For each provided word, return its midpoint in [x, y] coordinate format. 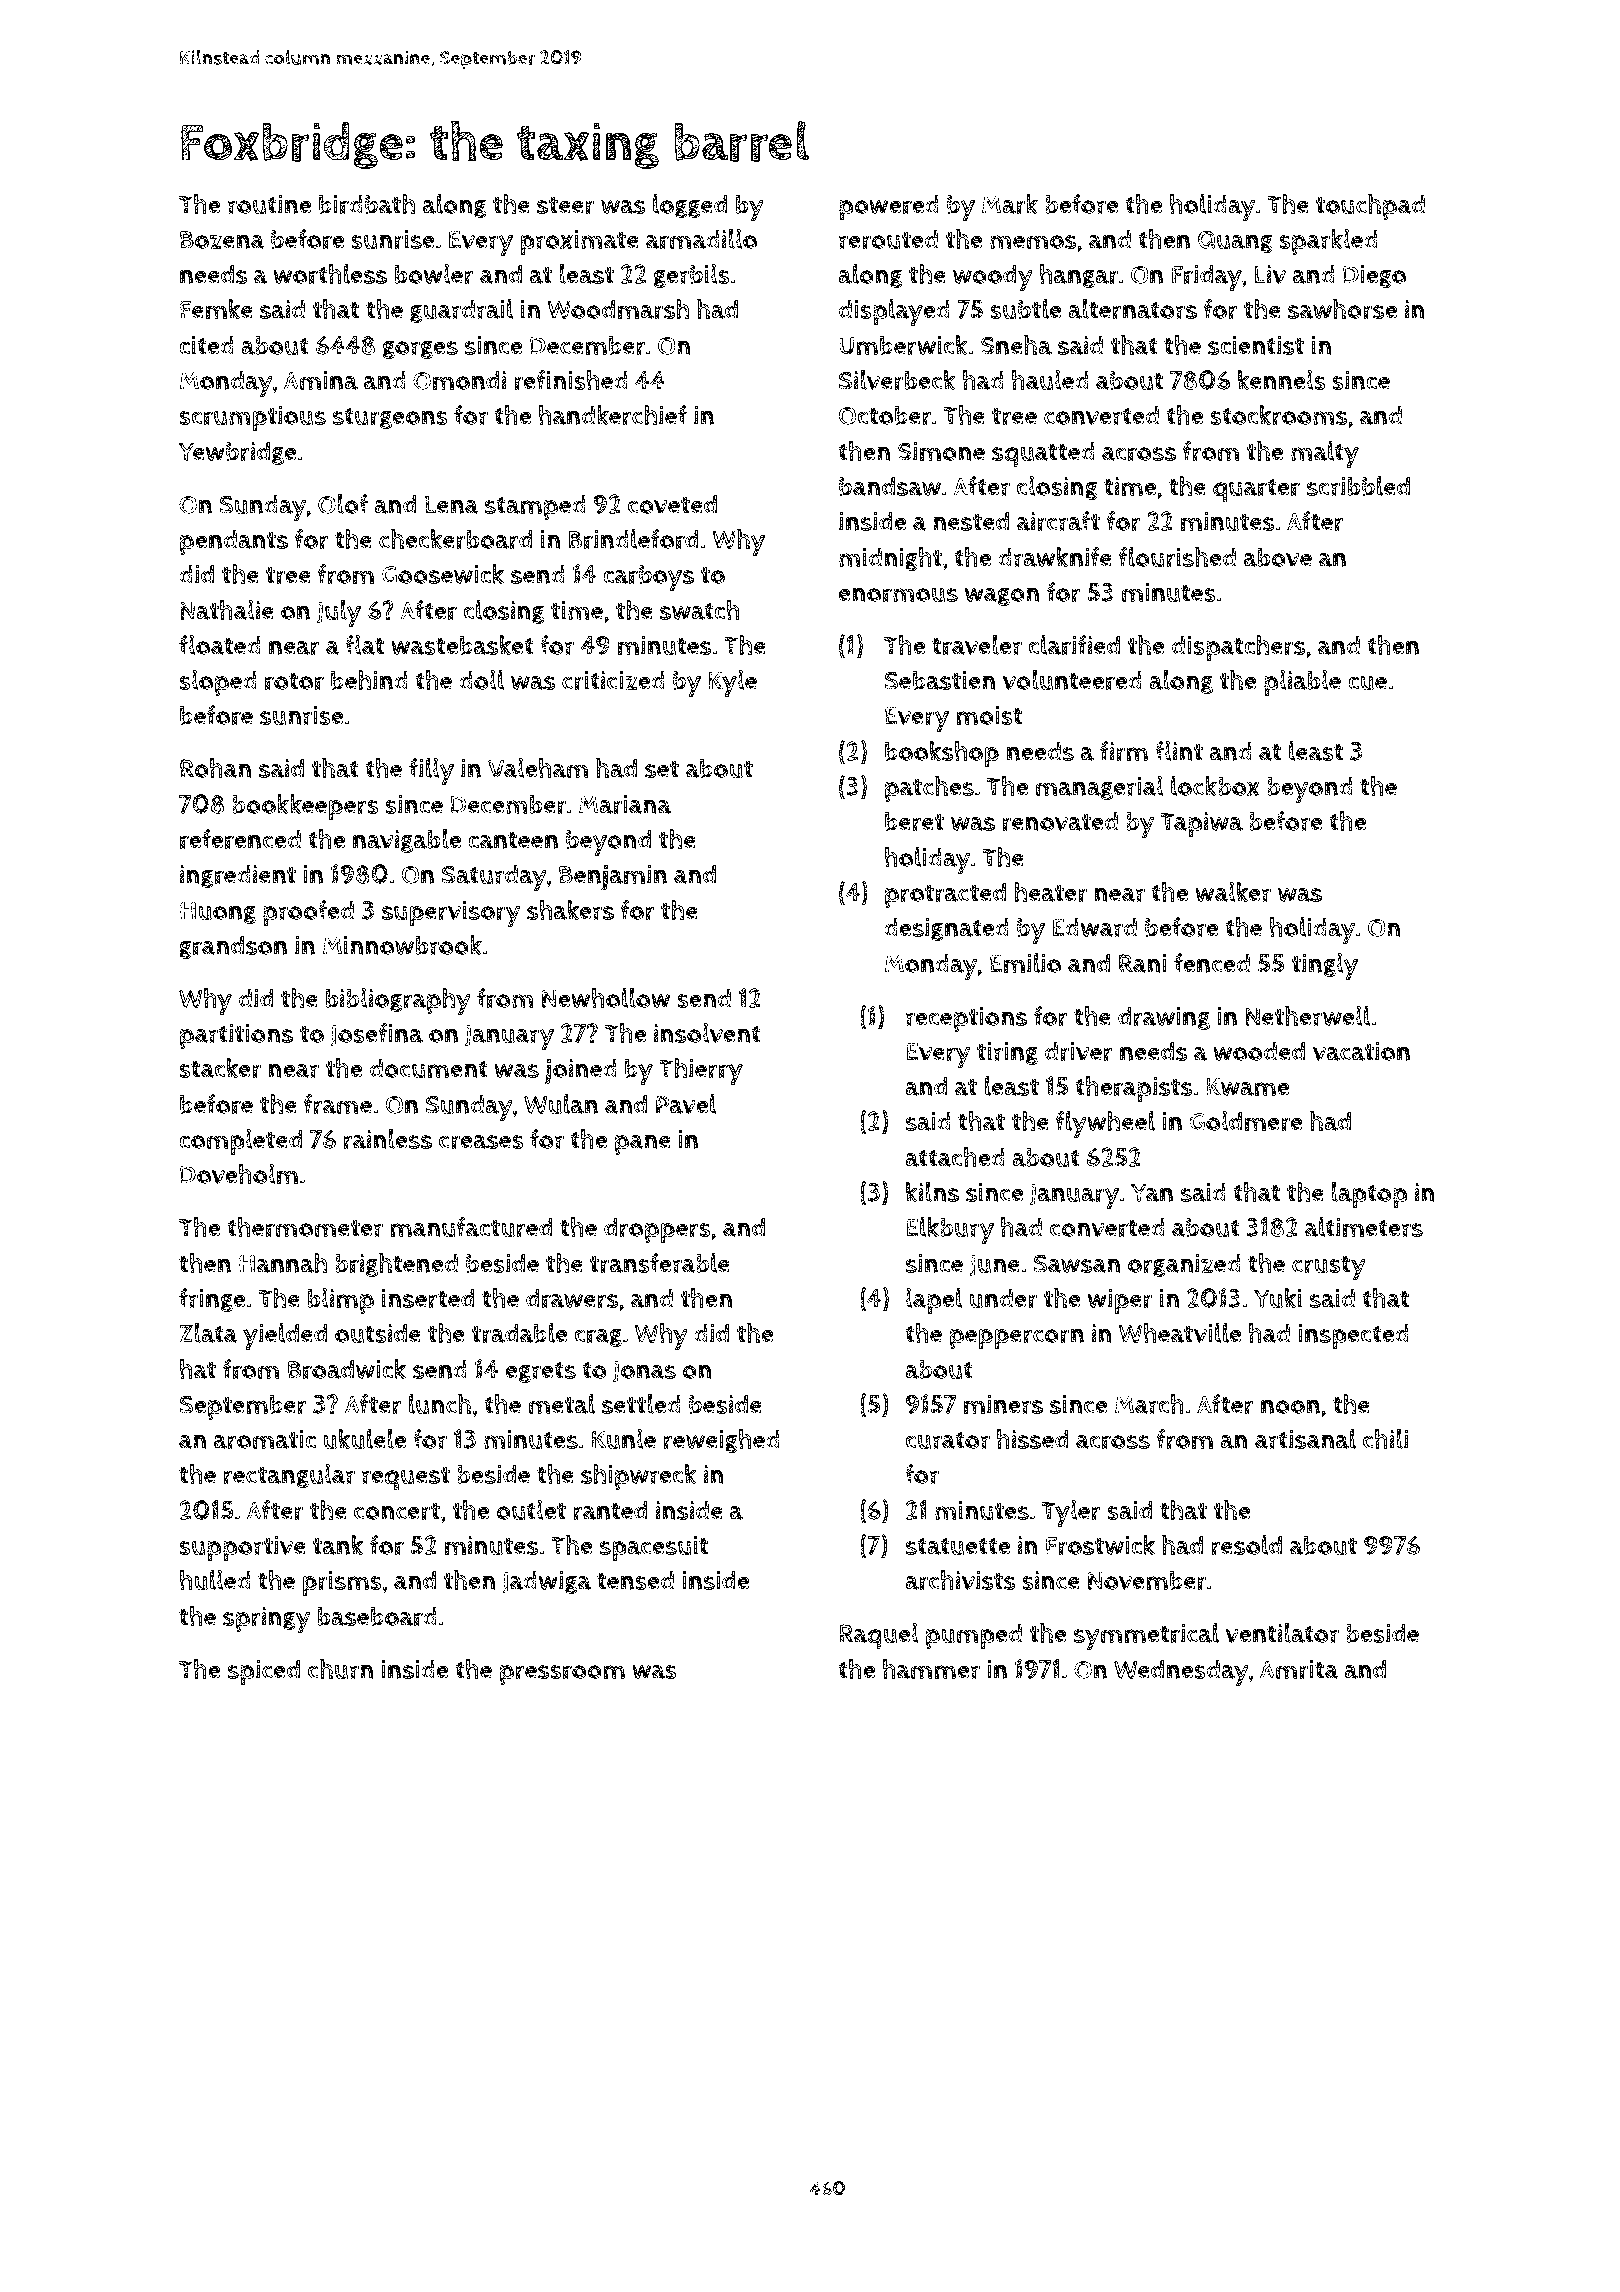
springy [266, 1620]
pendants [234, 542]
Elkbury [950, 1230]
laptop [1369, 1195]
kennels [1282, 380]
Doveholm [239, 1174]
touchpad [1370, 207]
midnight [890, 559]
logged [690, 206]
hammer [931, 1669]
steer [565, 205]
